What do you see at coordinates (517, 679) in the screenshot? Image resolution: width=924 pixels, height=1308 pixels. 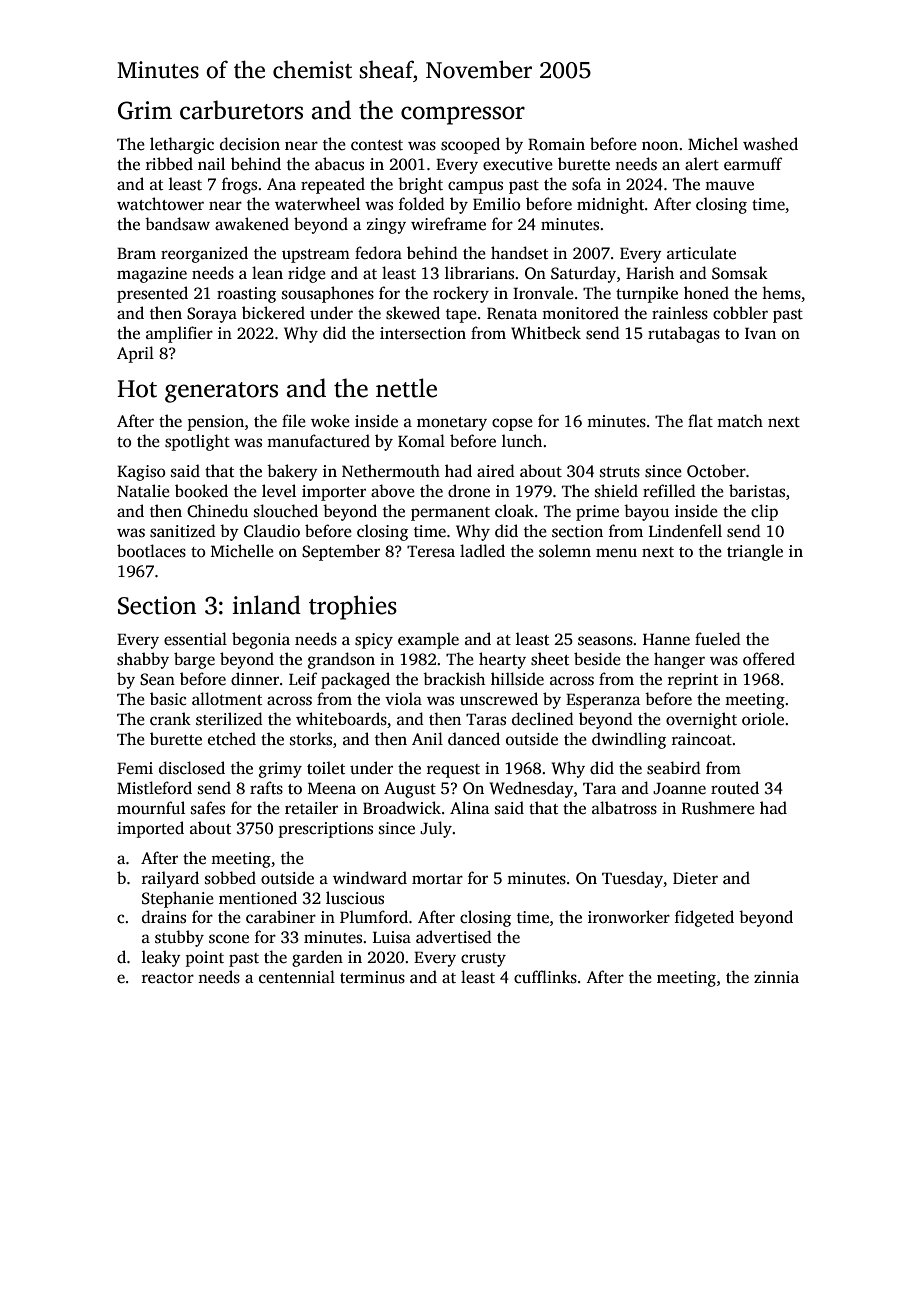 I see `hillside` at bounding box center [517, 679].
